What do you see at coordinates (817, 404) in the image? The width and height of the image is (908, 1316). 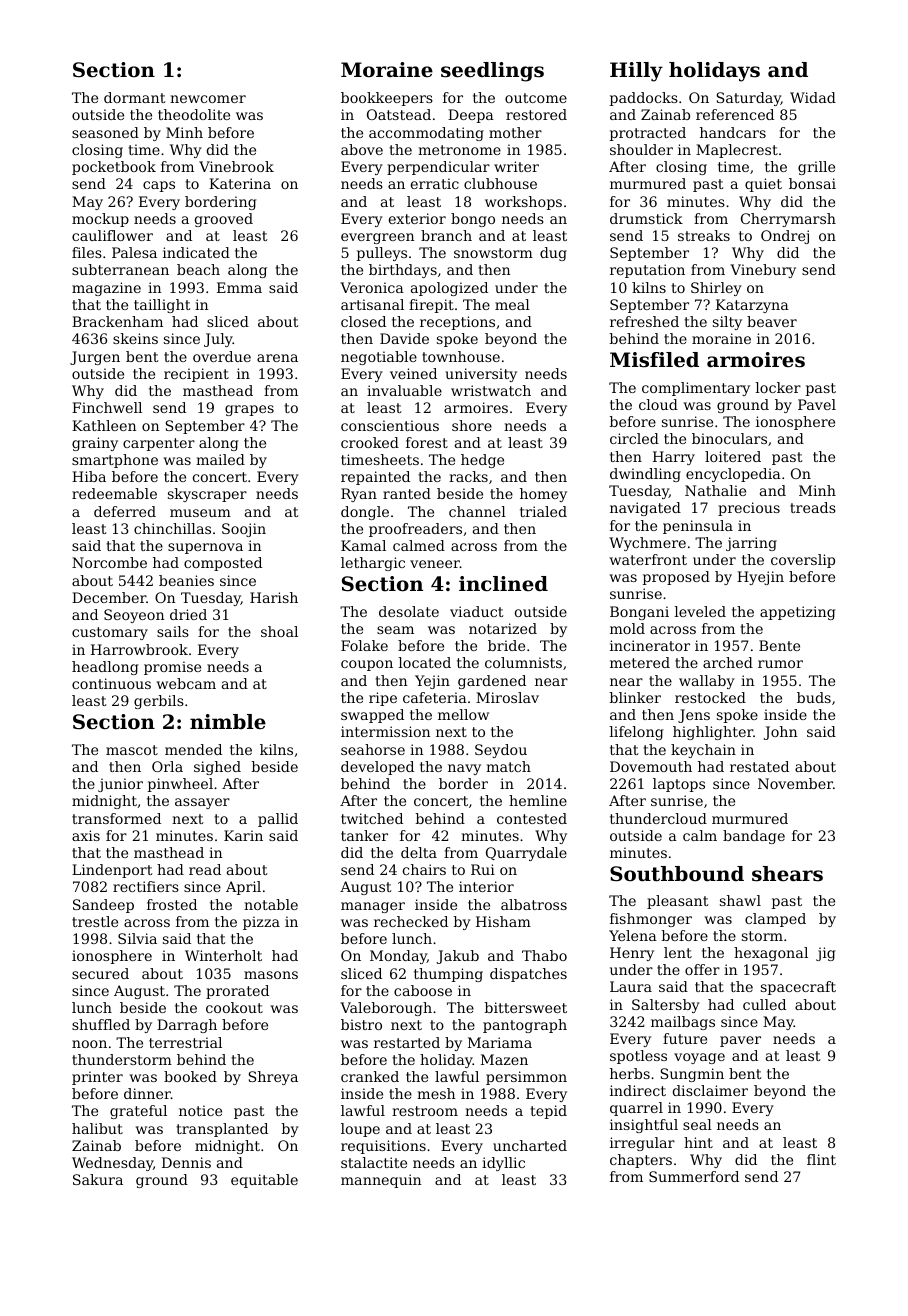 I see `Pavel` at bounding box center [817, 404].
